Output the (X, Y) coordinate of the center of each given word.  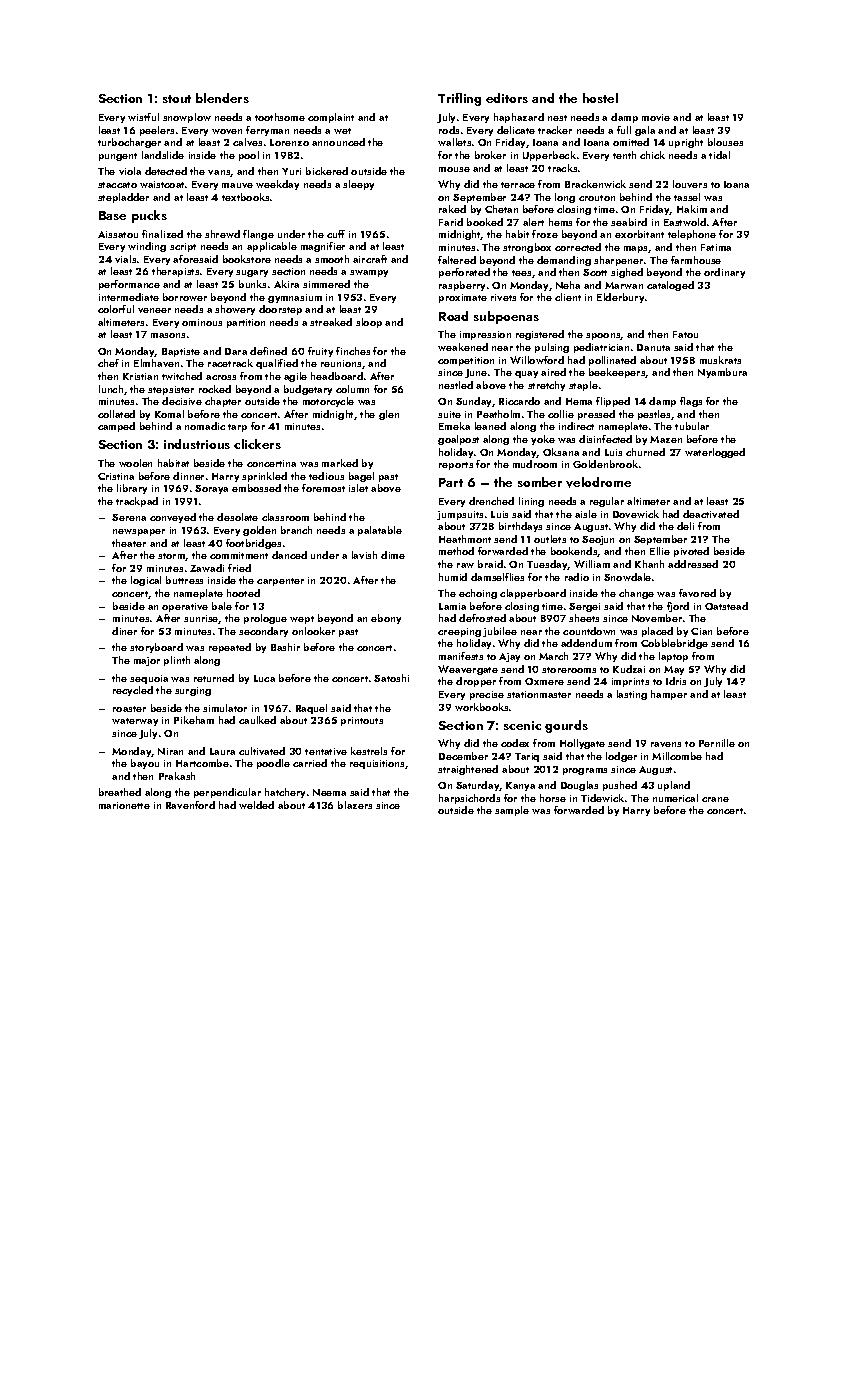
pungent (118, 157)
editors (507, 98)
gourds (566, 726)
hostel (600, 98)
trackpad (137, 502)
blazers (355, 805)
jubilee (500, 632)
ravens (666, 744)
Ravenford (190, 805)
